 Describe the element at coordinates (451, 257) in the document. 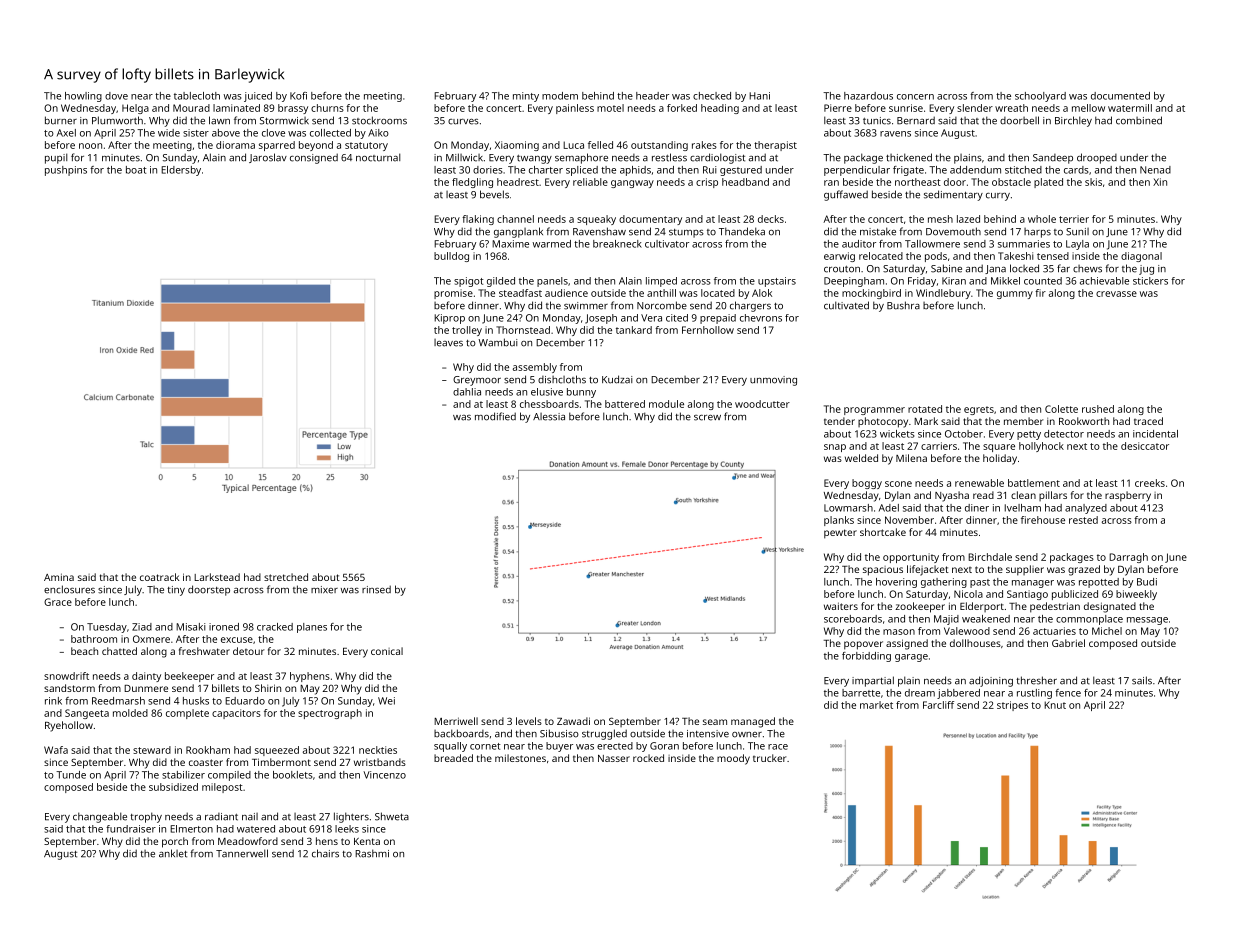

I see `bulldog` at that location.
